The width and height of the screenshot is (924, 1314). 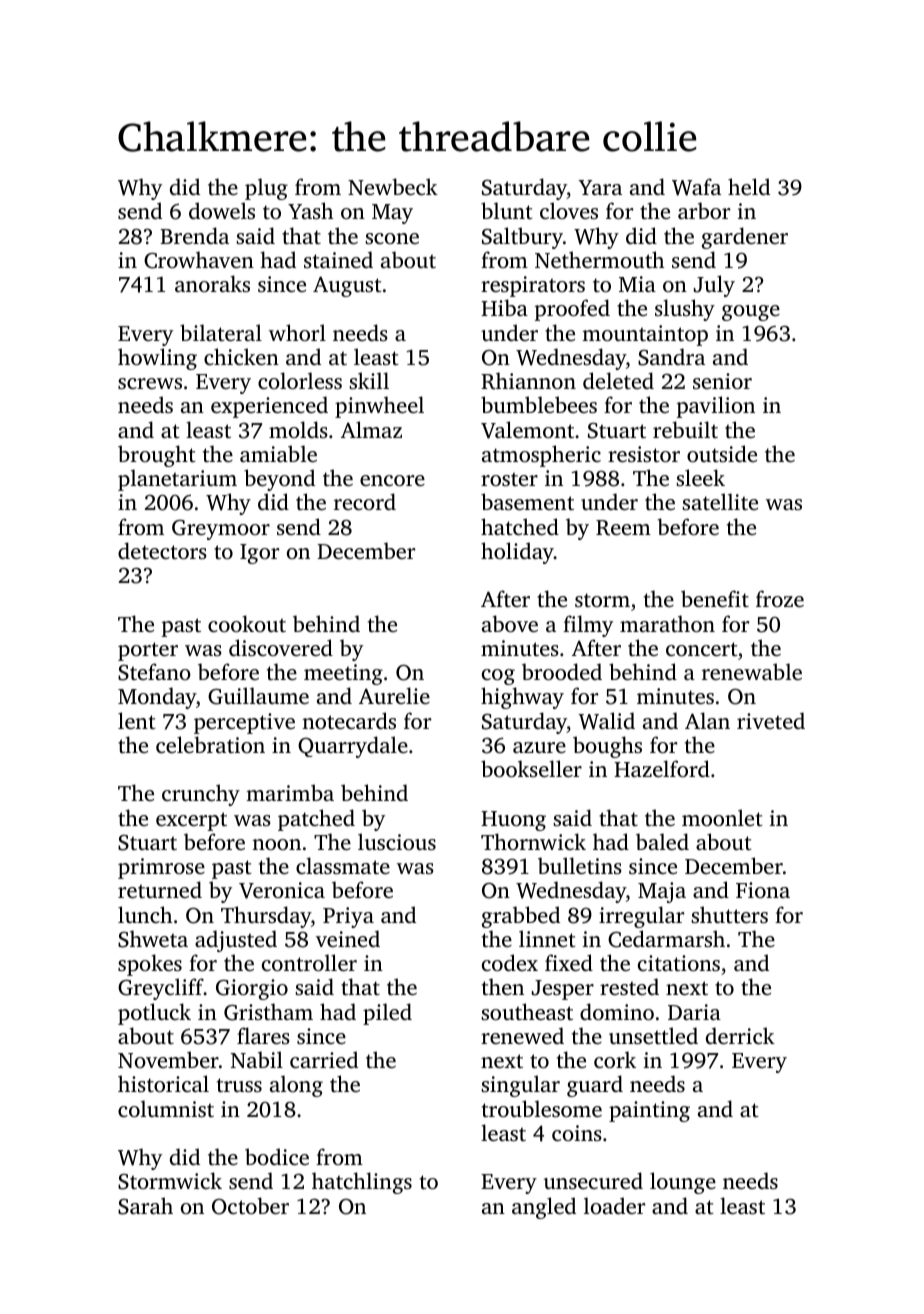 What do you see at coordinates (679, 963) in the screenshot?
I see `citations` at bounding box center [679, 963].
